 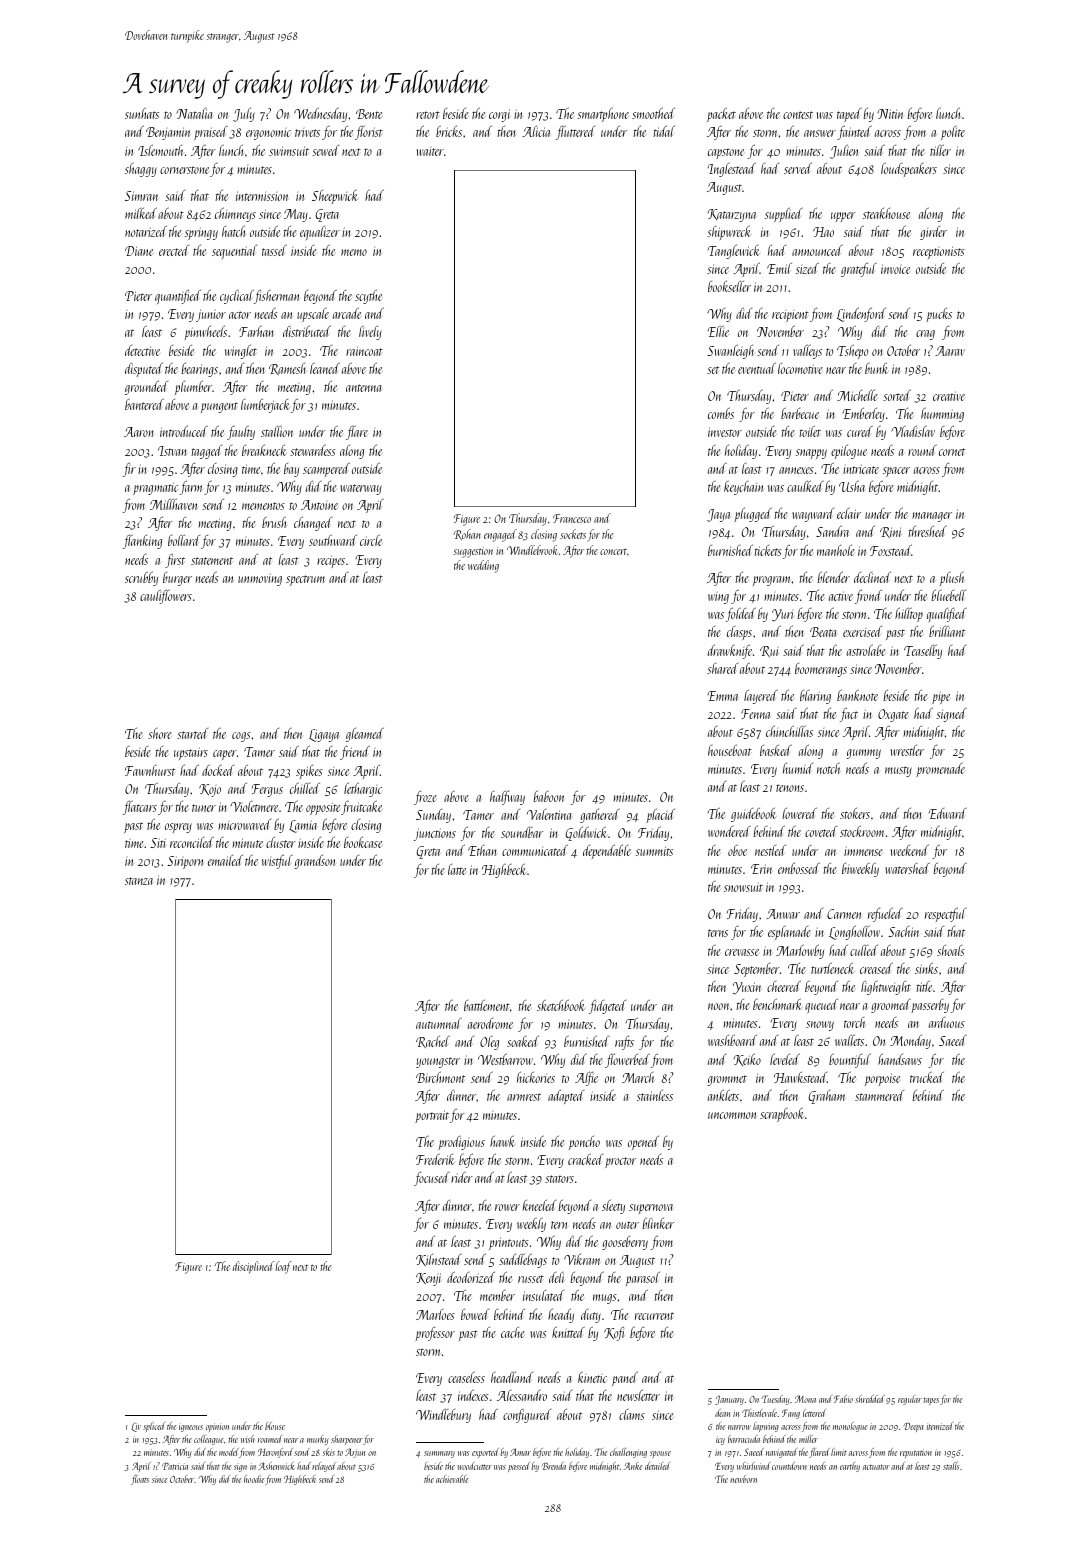 What do you see at coordinates (139, 881) in the document?
I see `stanza` at bounding box center [139, 881].
